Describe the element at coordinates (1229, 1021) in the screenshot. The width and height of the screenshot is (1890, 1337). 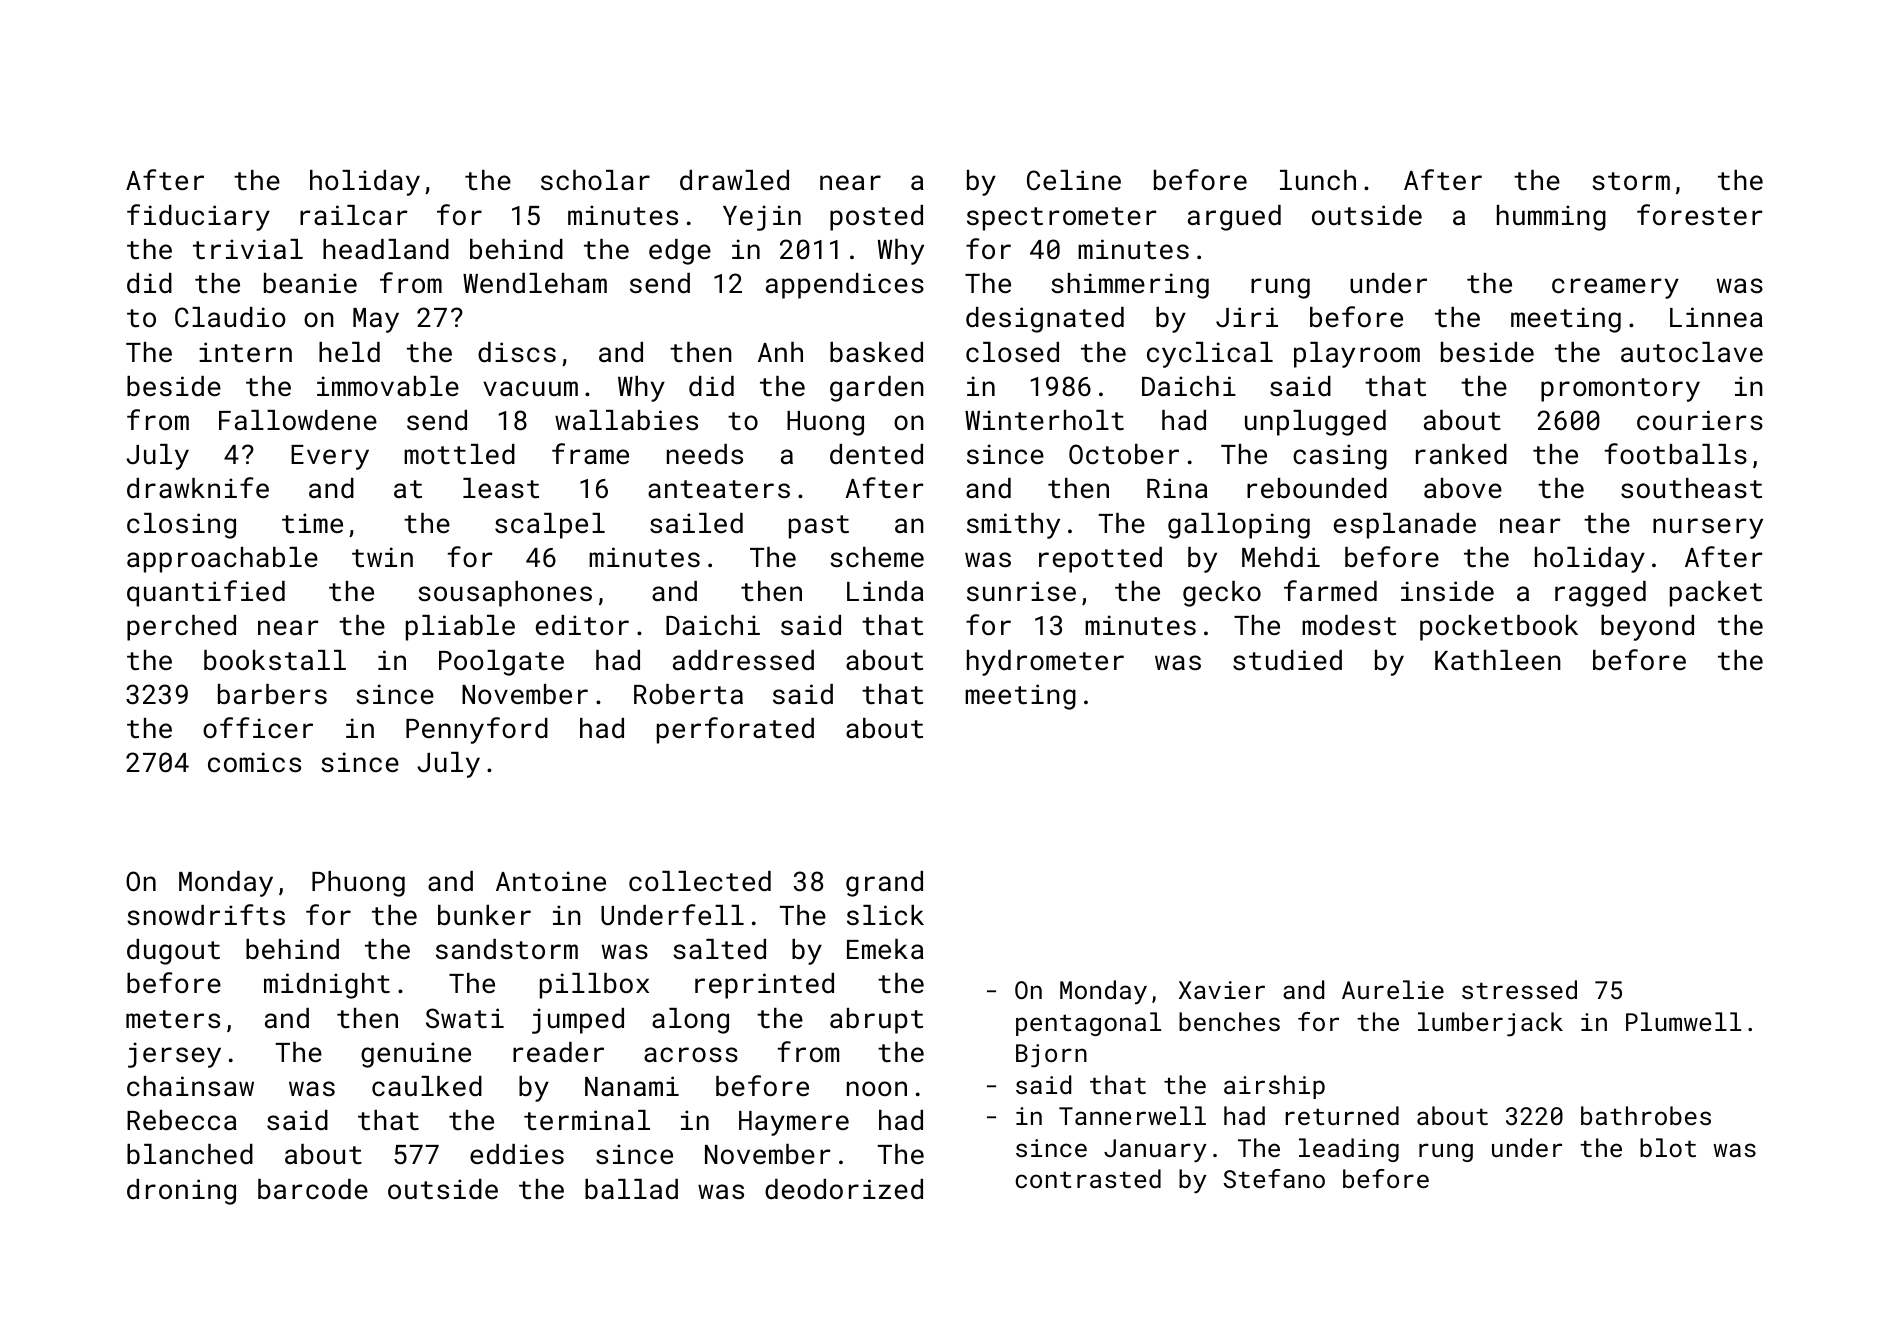
I see `benches` at that location.
